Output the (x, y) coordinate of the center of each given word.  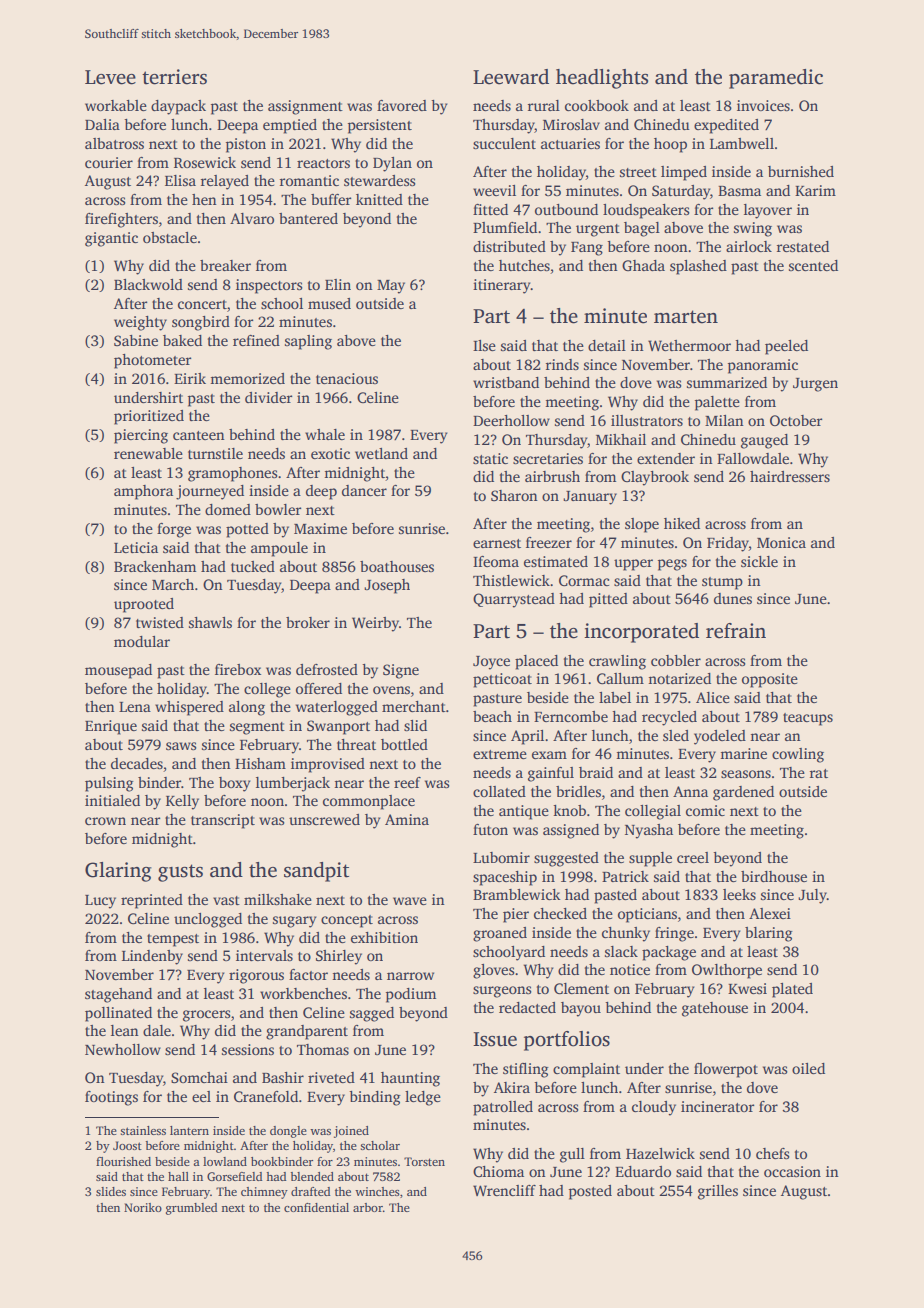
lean (125, 1030)
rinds (562, 364)
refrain (736, 631)
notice (630, 969)
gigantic (111, 239)
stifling (526, 1070)
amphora (143, 492)
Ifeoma (496, 561)
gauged (764, 441)
